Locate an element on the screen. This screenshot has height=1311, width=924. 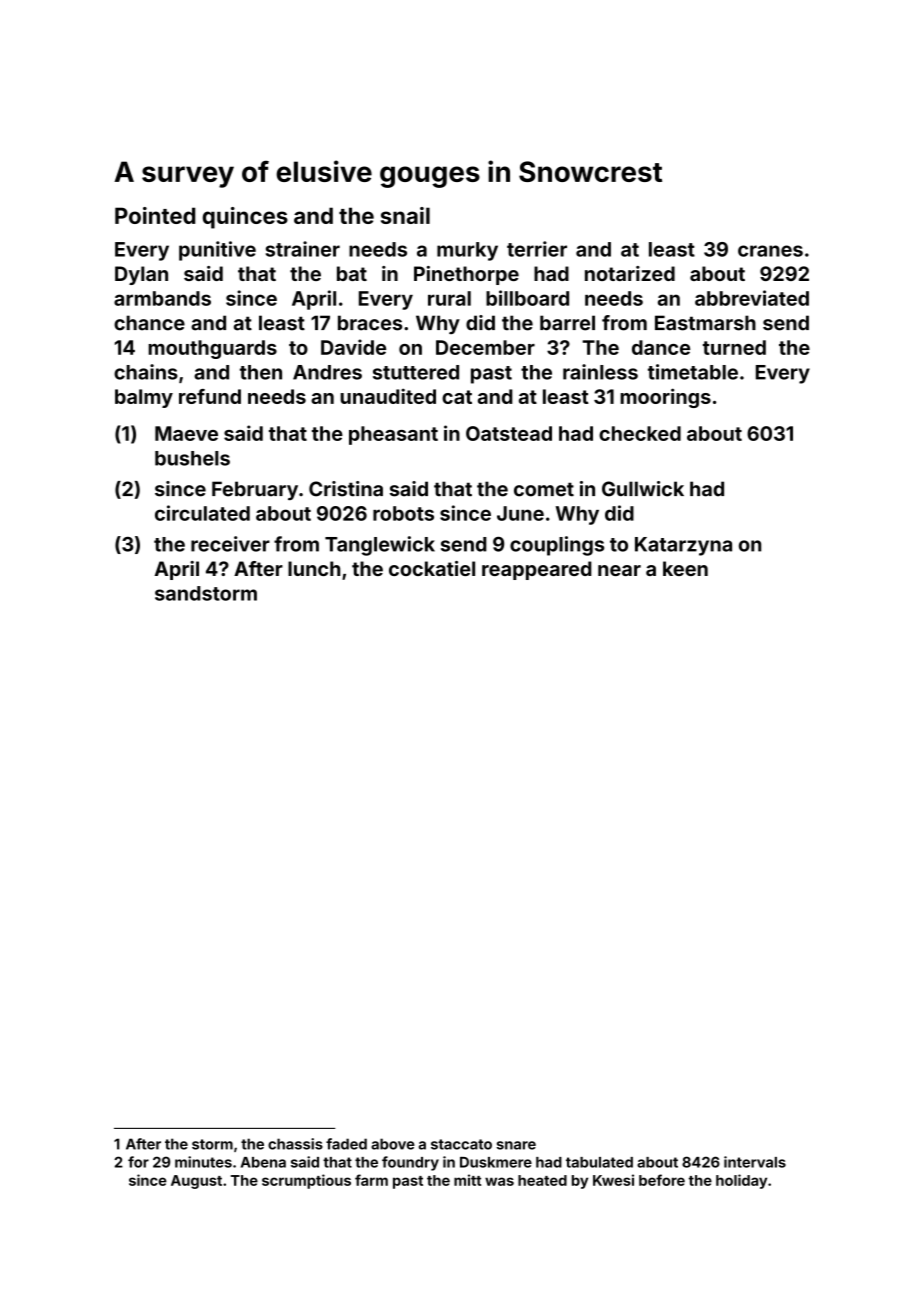
snare is located at coordinates (516, 1145).
